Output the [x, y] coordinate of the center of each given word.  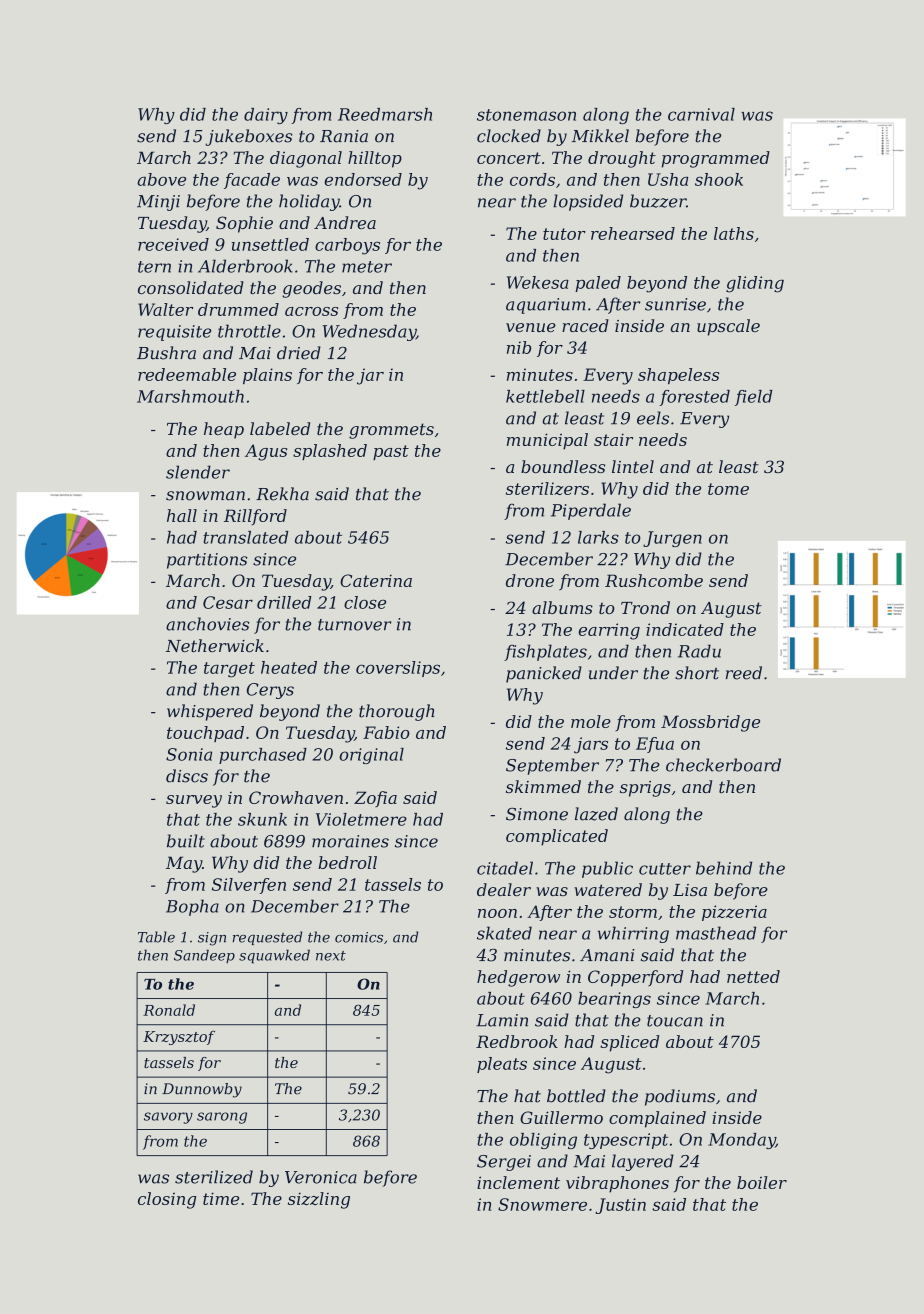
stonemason [526, 115]
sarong [222, 1118]
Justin [621, 1206]
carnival [701, 114]
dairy [266, 116]
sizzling [319, 1200]
